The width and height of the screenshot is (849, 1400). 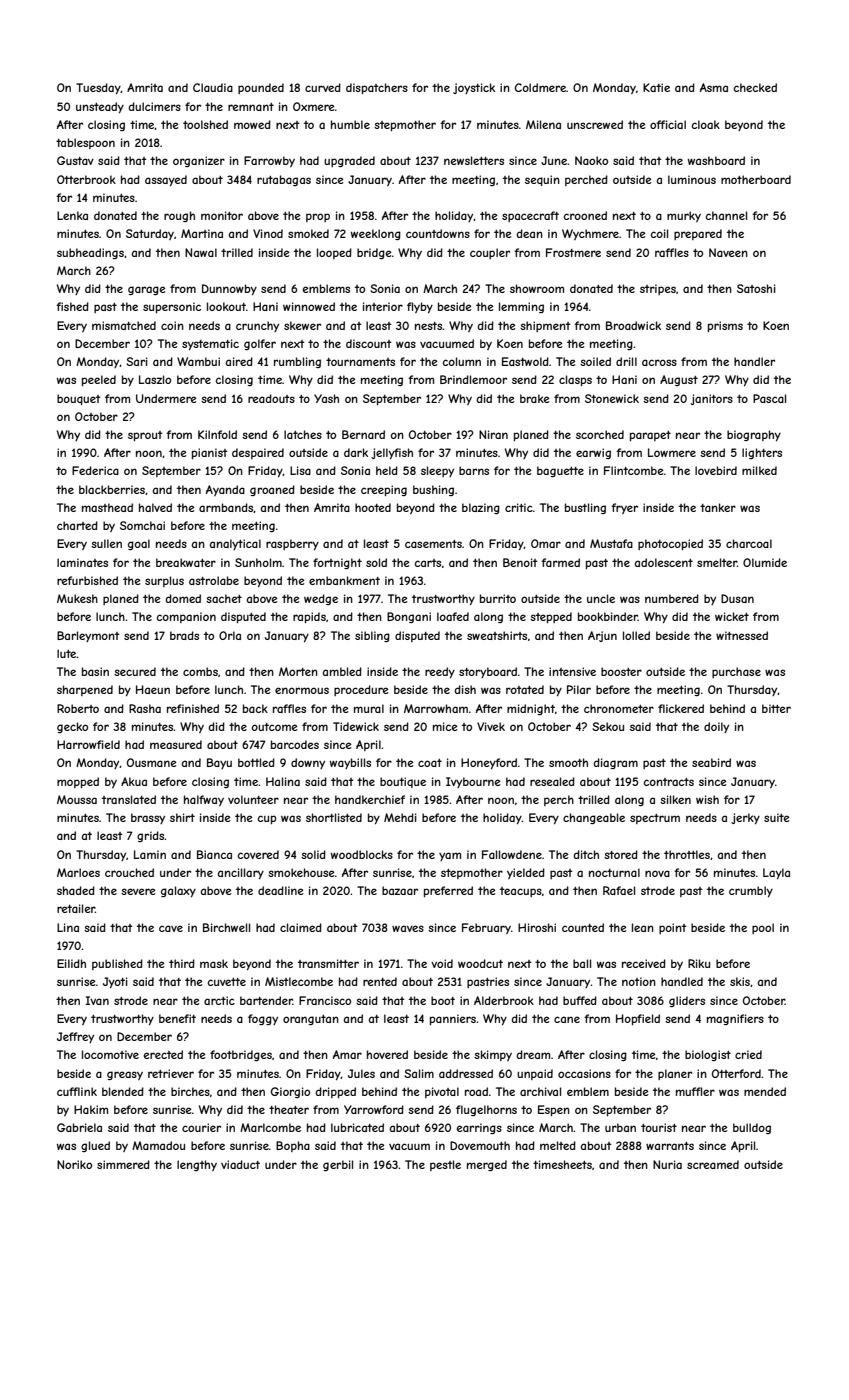 I want to click on newsletters, so click(x=474, y=160).
